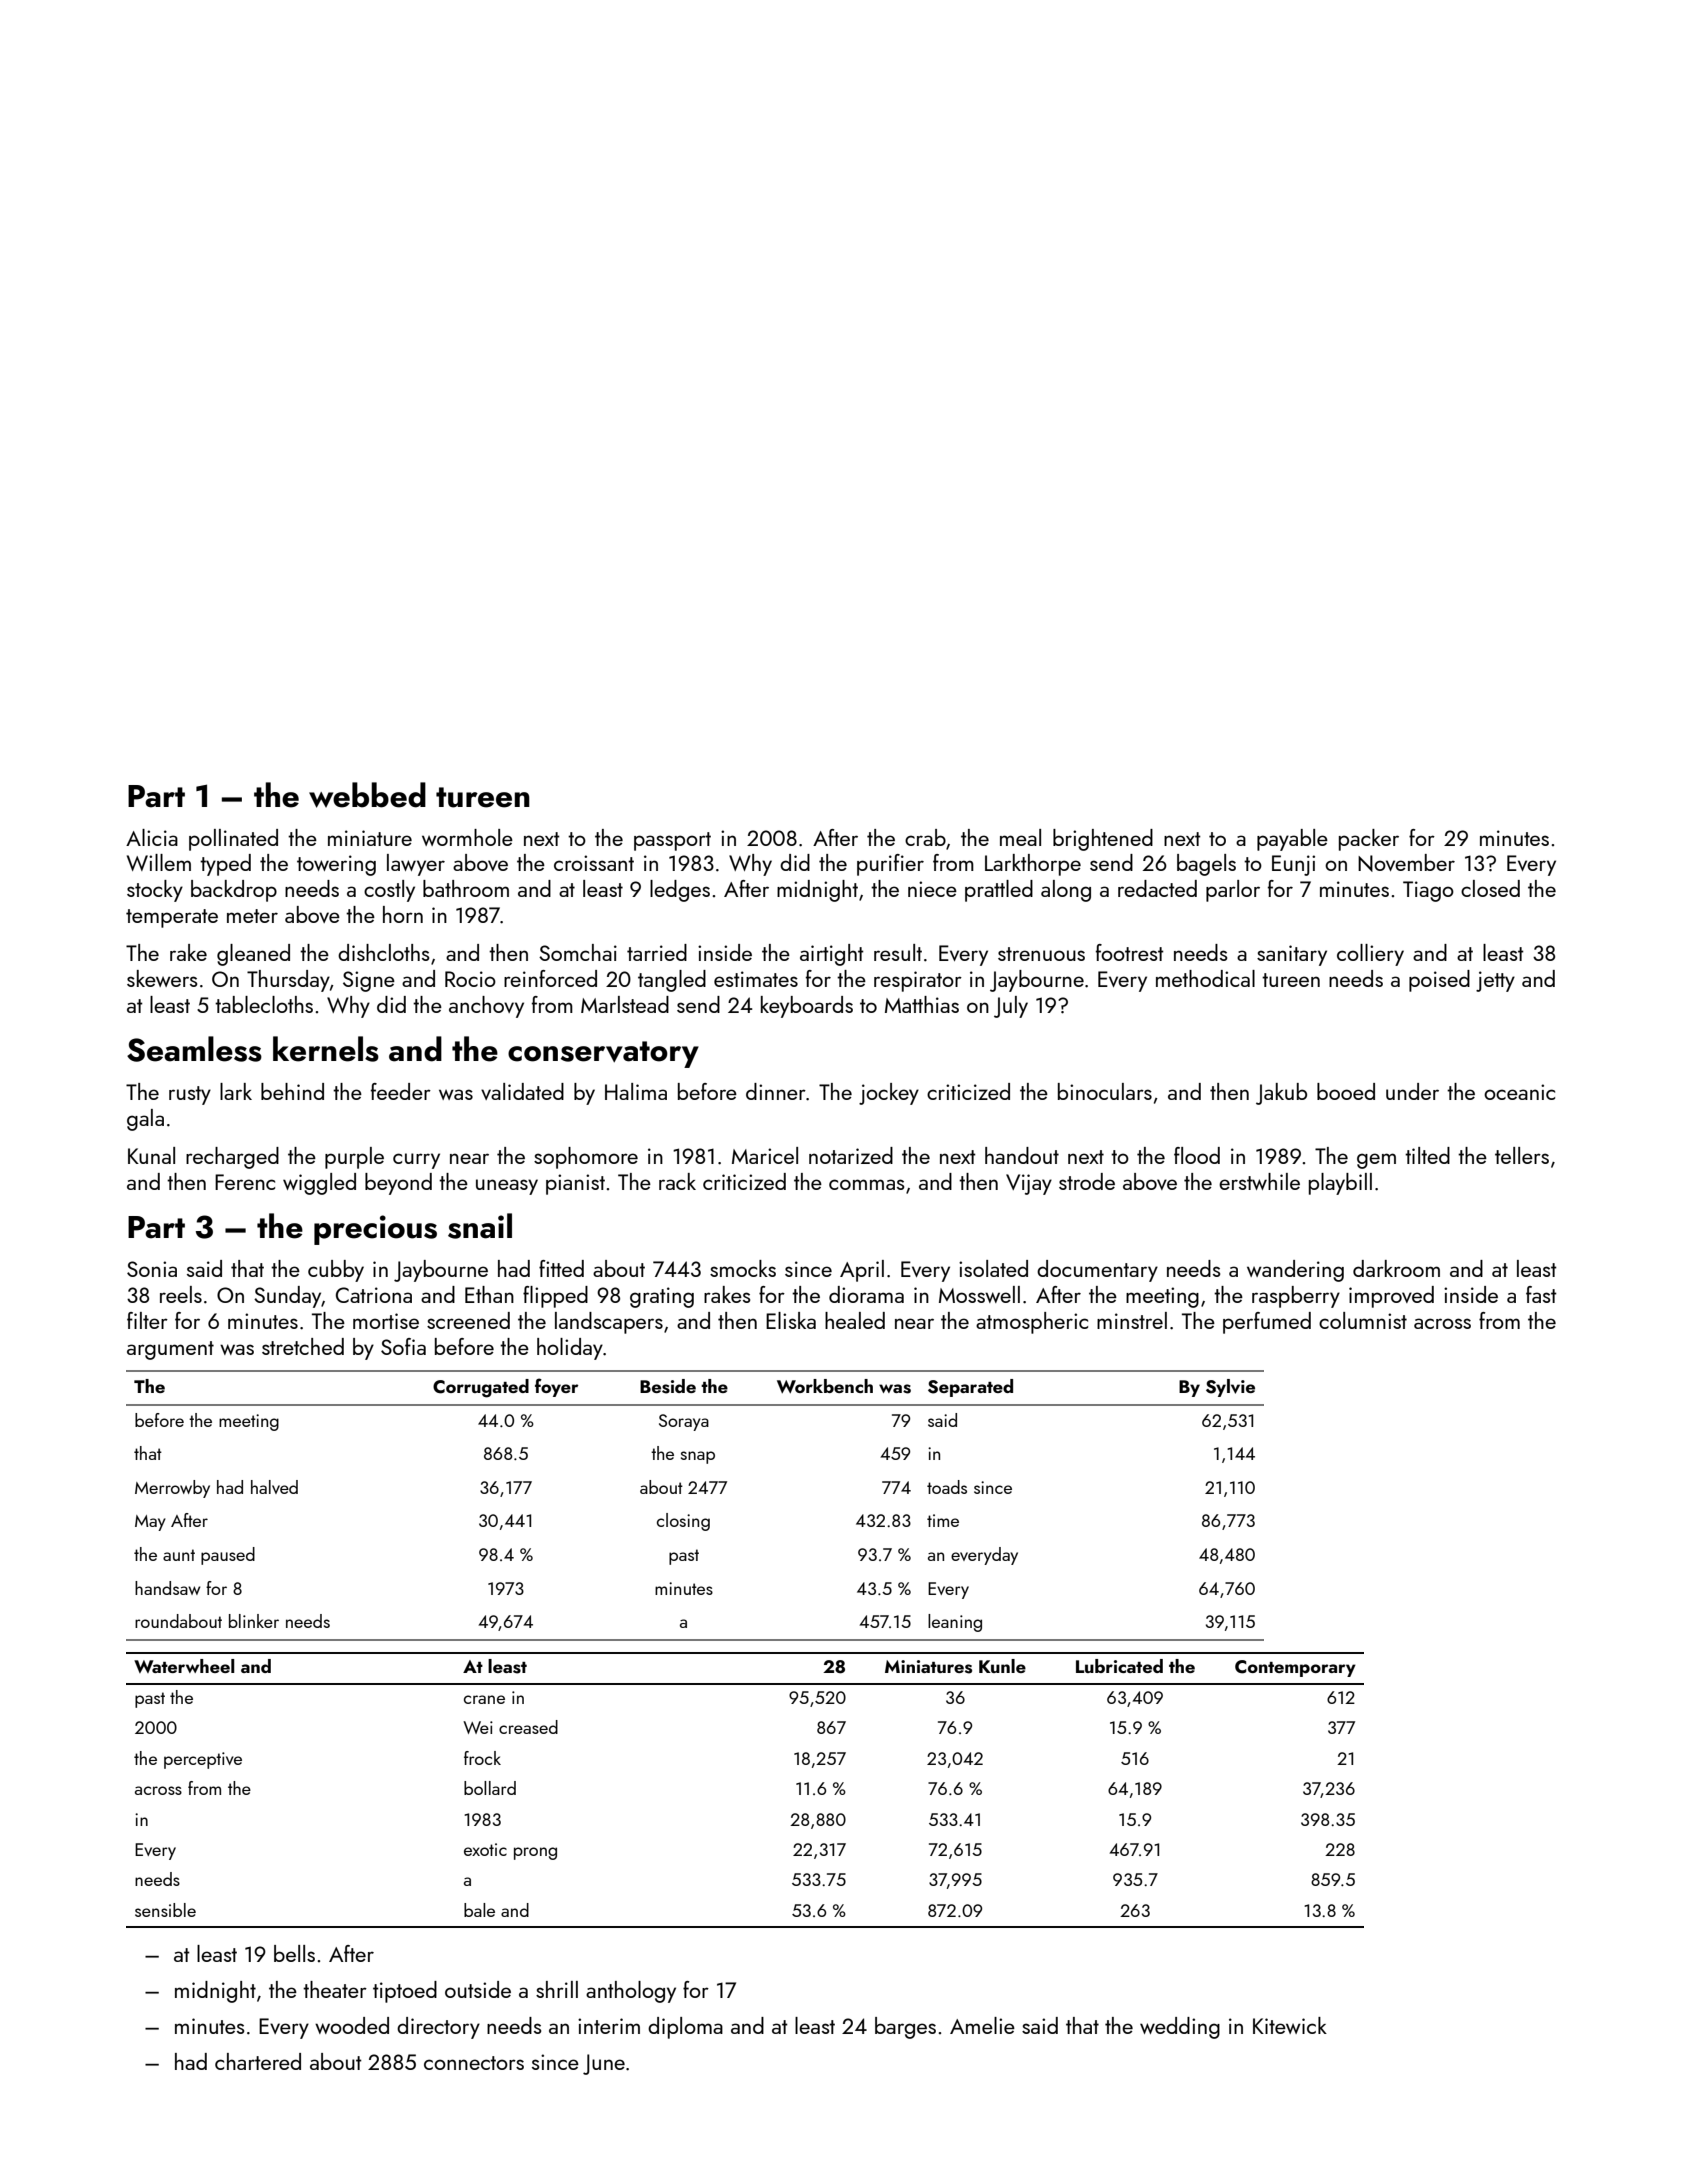 This document has width=1683, height=2178. What do you see at coordinates (1230, 1388) in the document?
I see `Sylvie` at bounding box center [1230, 1388].
